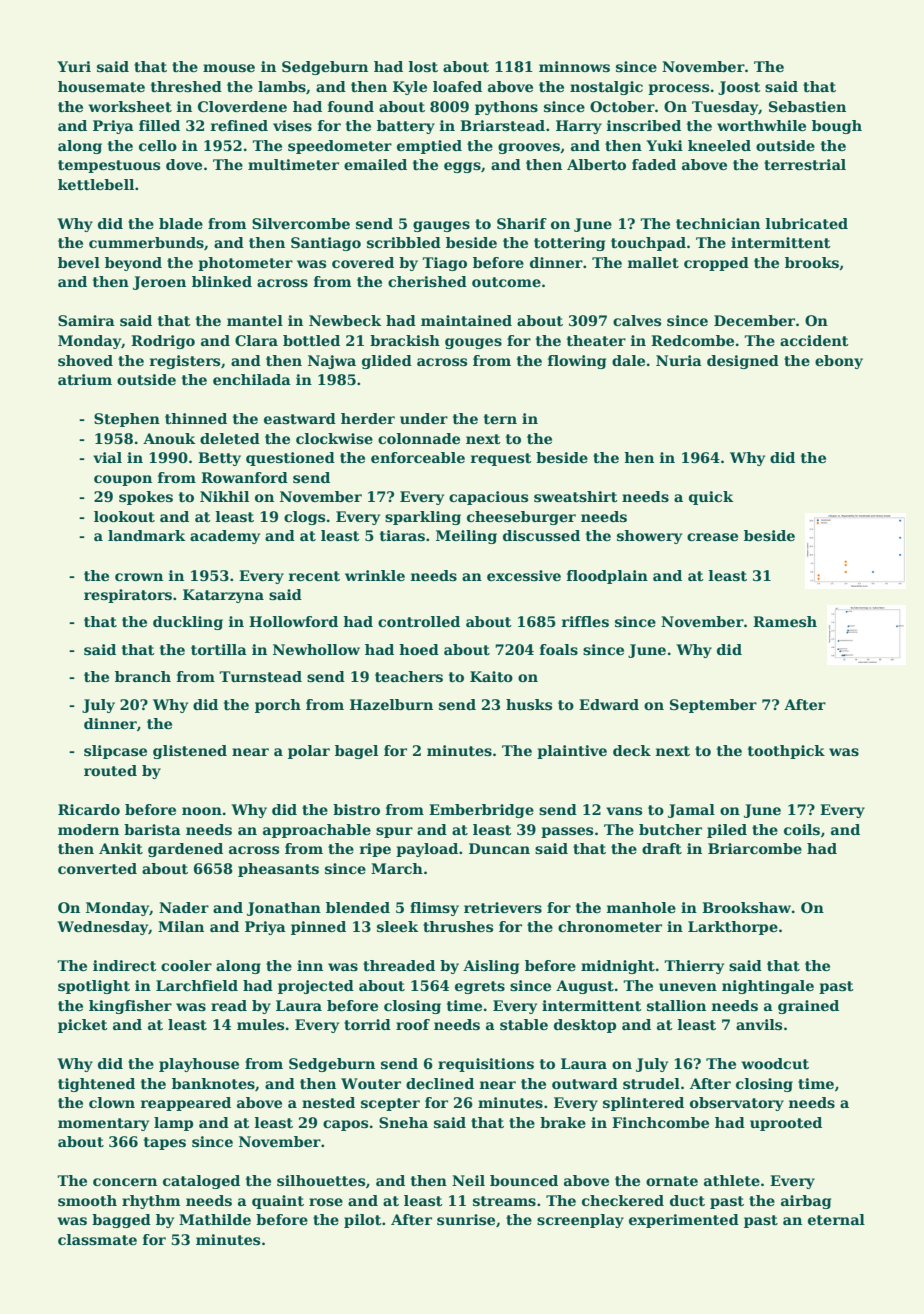  Describe the element at coordinates (684, 1221) in the page. I see `experimented` at that location.
